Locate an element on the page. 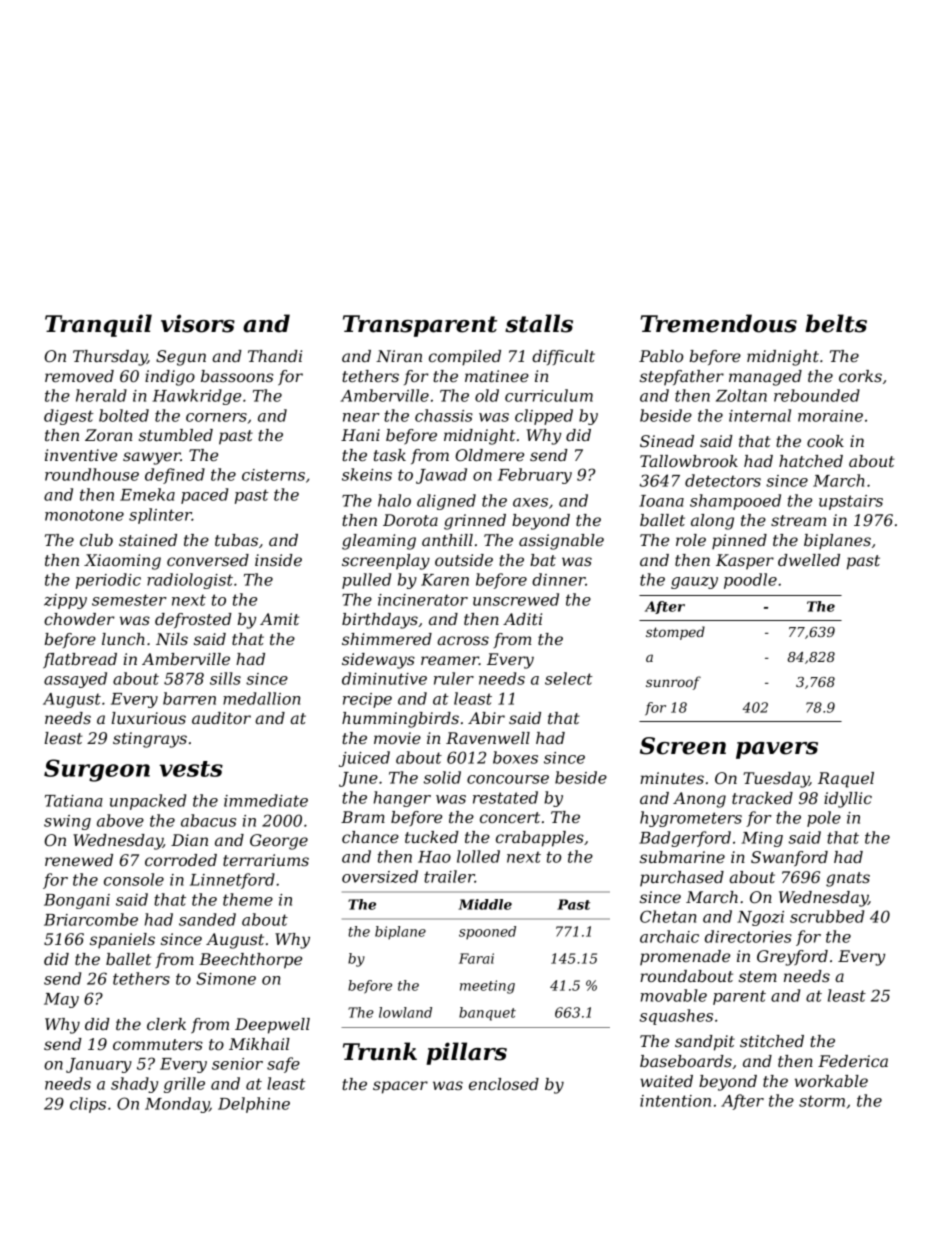 The height and width of the image is (1233, 952). safe is located at coordinates (283, 1065).
